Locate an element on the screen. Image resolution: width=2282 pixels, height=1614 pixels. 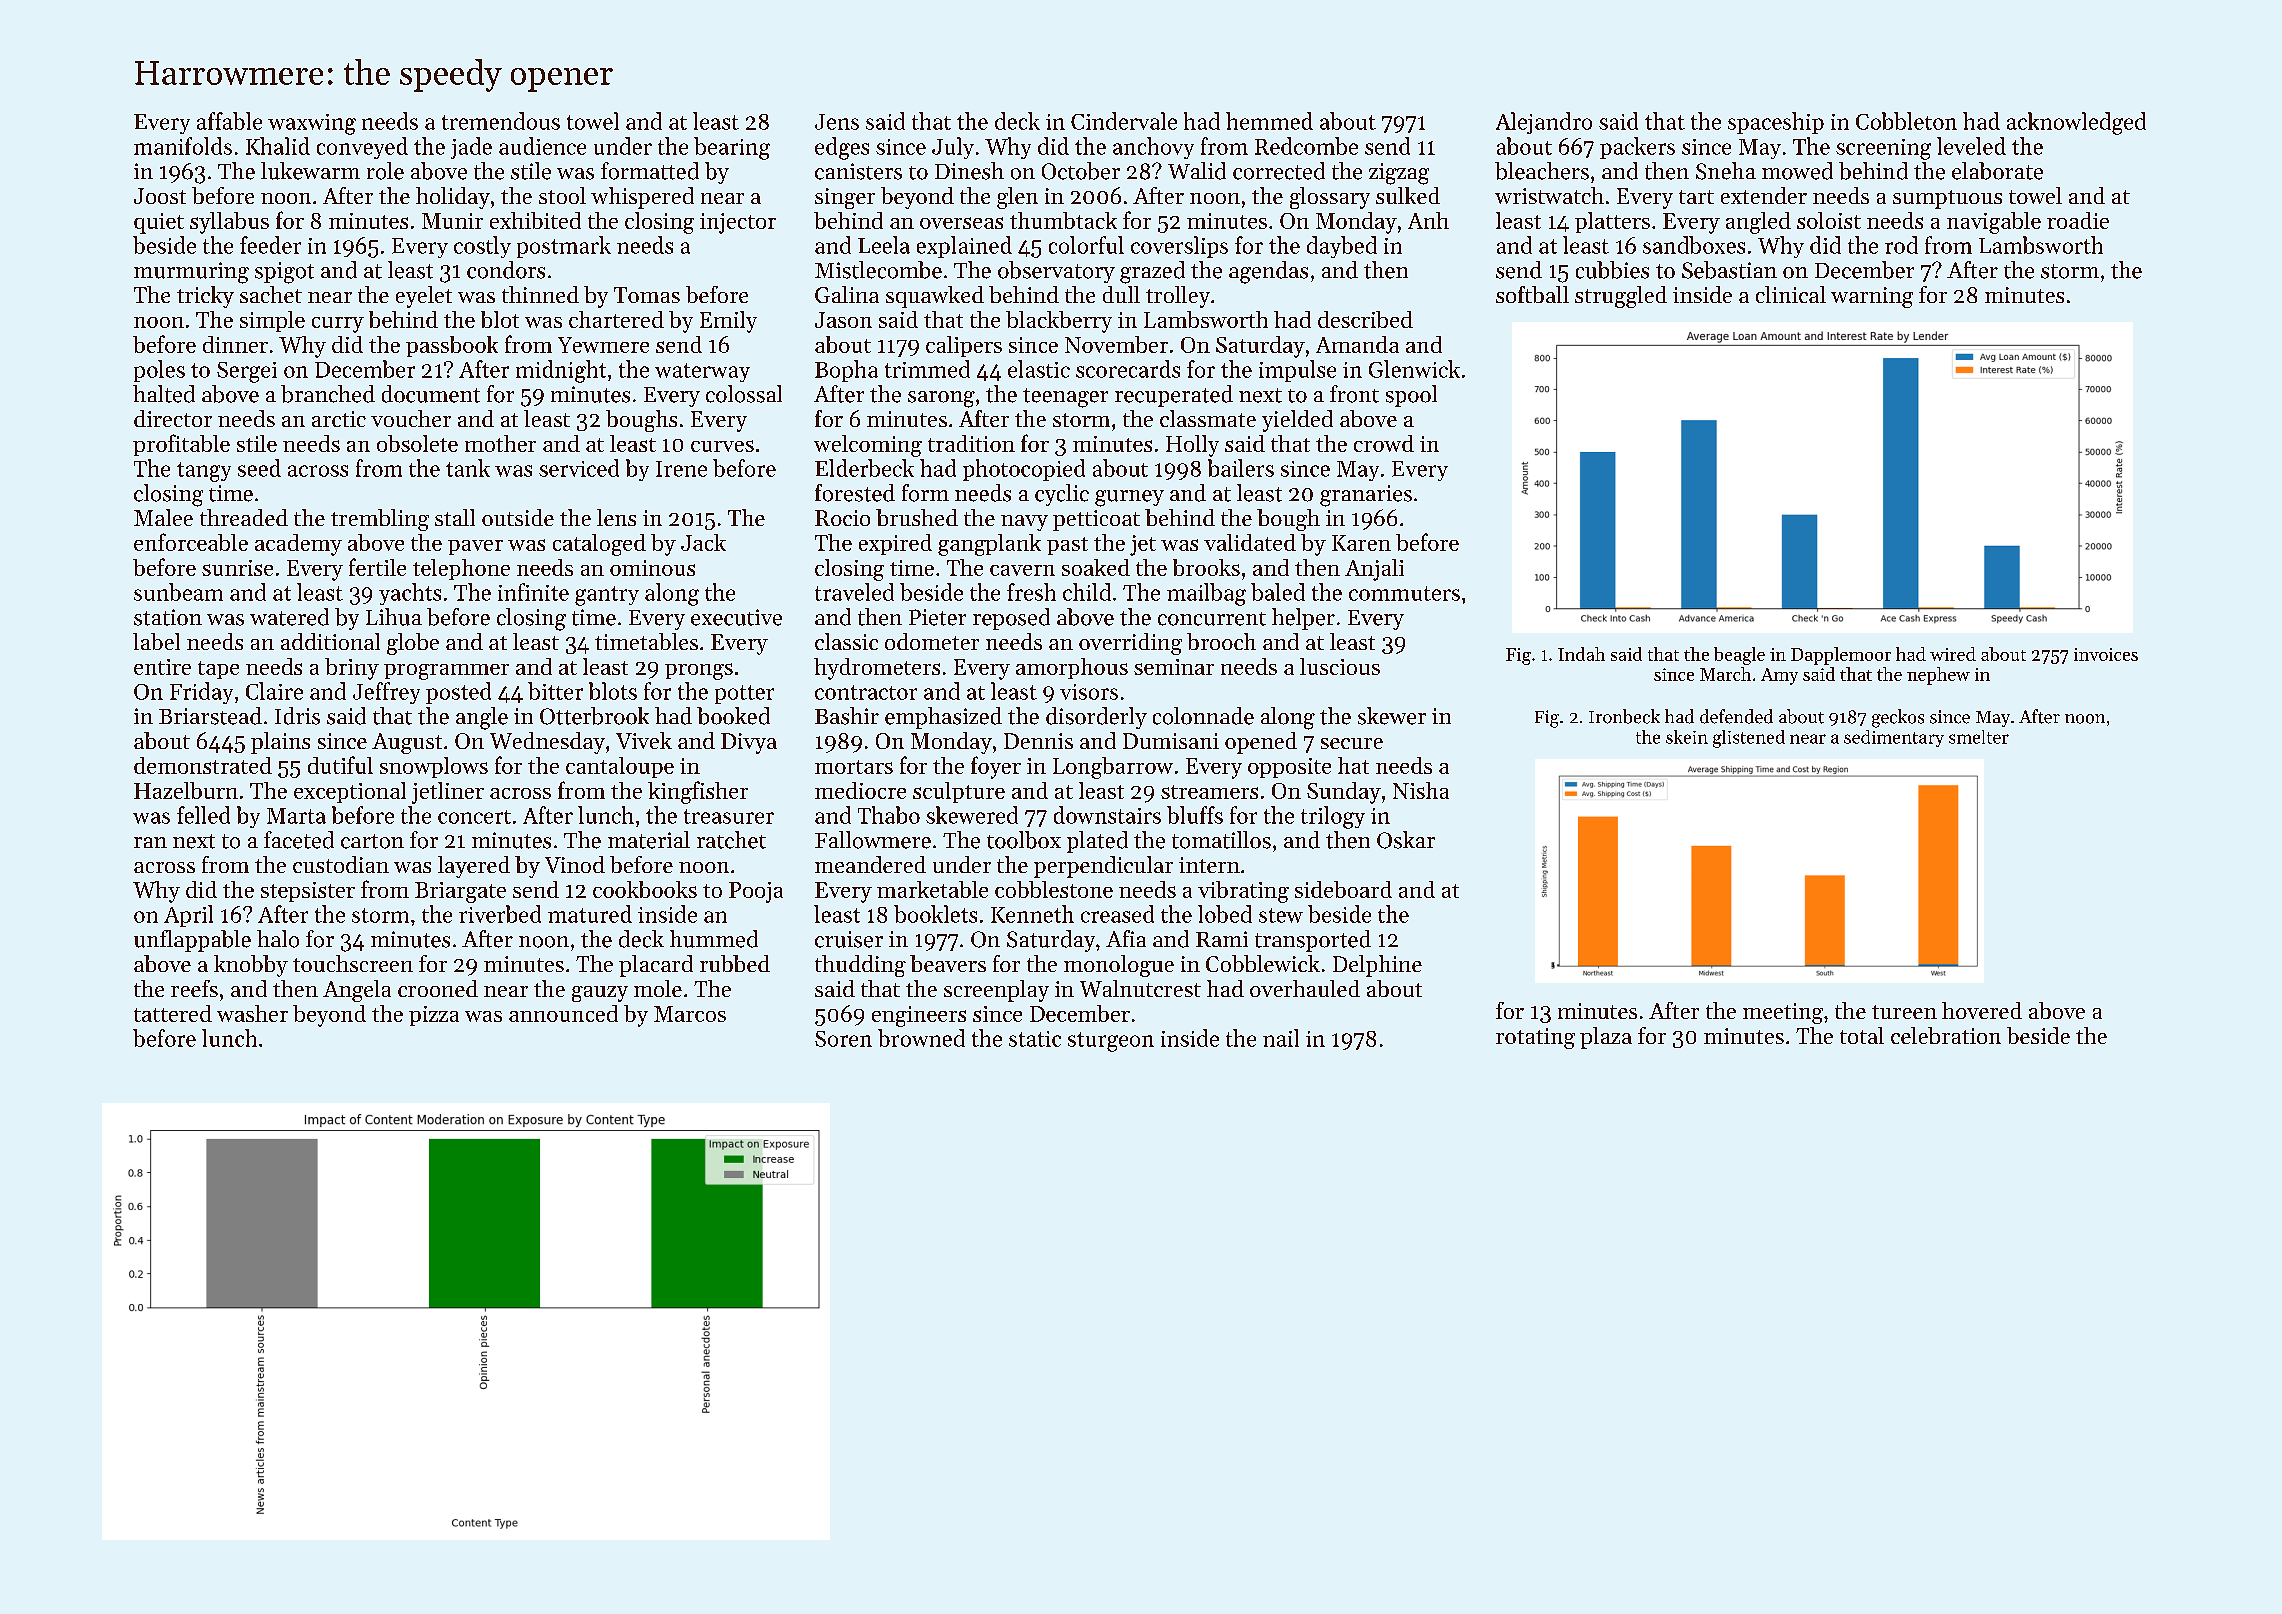
secure is located at coordinates (1352, 743).
